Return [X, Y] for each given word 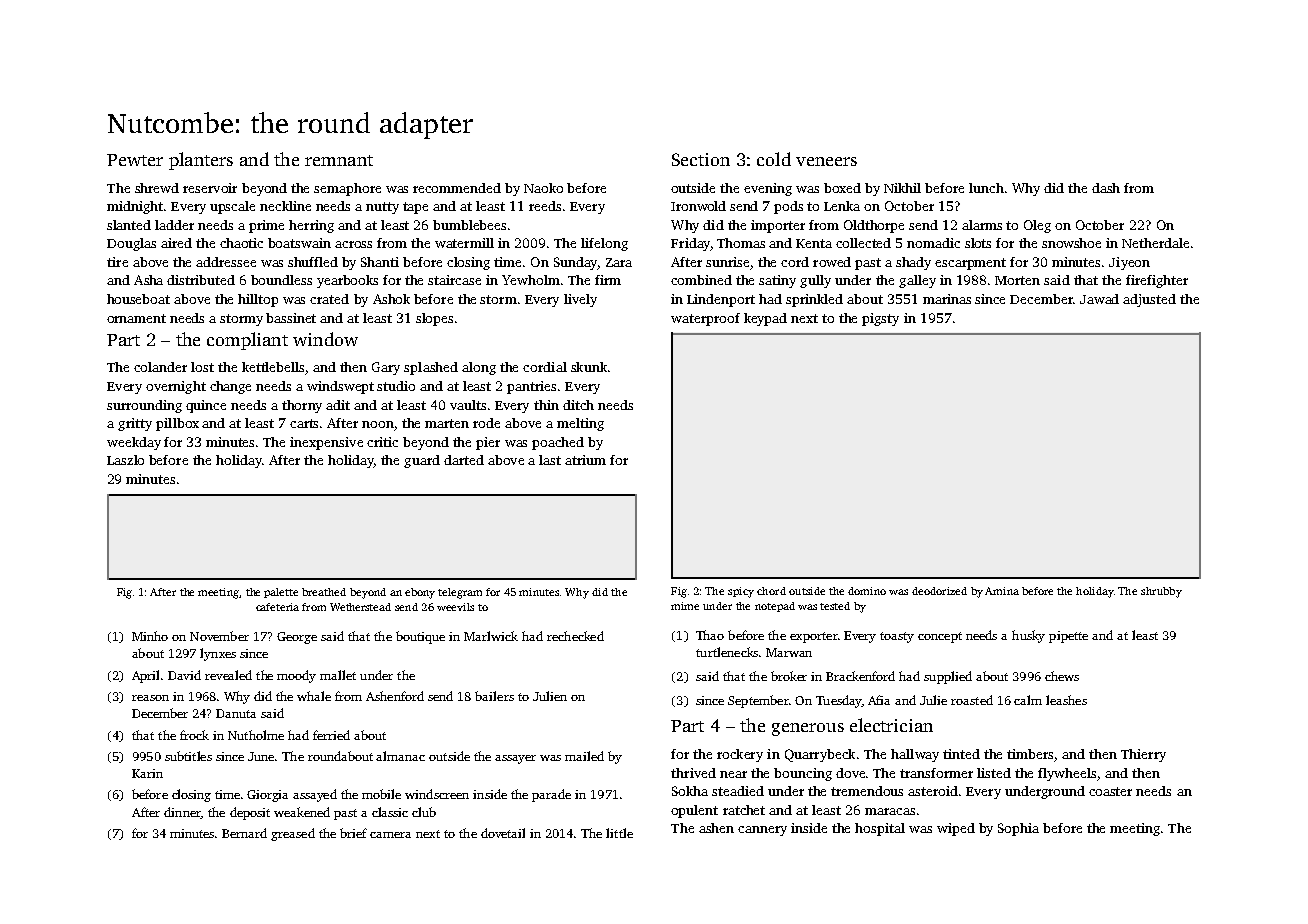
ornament [136, 318]
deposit [250, 813]
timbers [1030, 754]
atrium [585, 460]
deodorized [939, 591]
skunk [589, 367]
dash [1106, 188]
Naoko [543, 188]
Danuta [236, 713]
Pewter [135, 160]
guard [422, 461]
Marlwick [491, 636]
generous [808, 729]
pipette [1068, 637]
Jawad [1099, 299]
